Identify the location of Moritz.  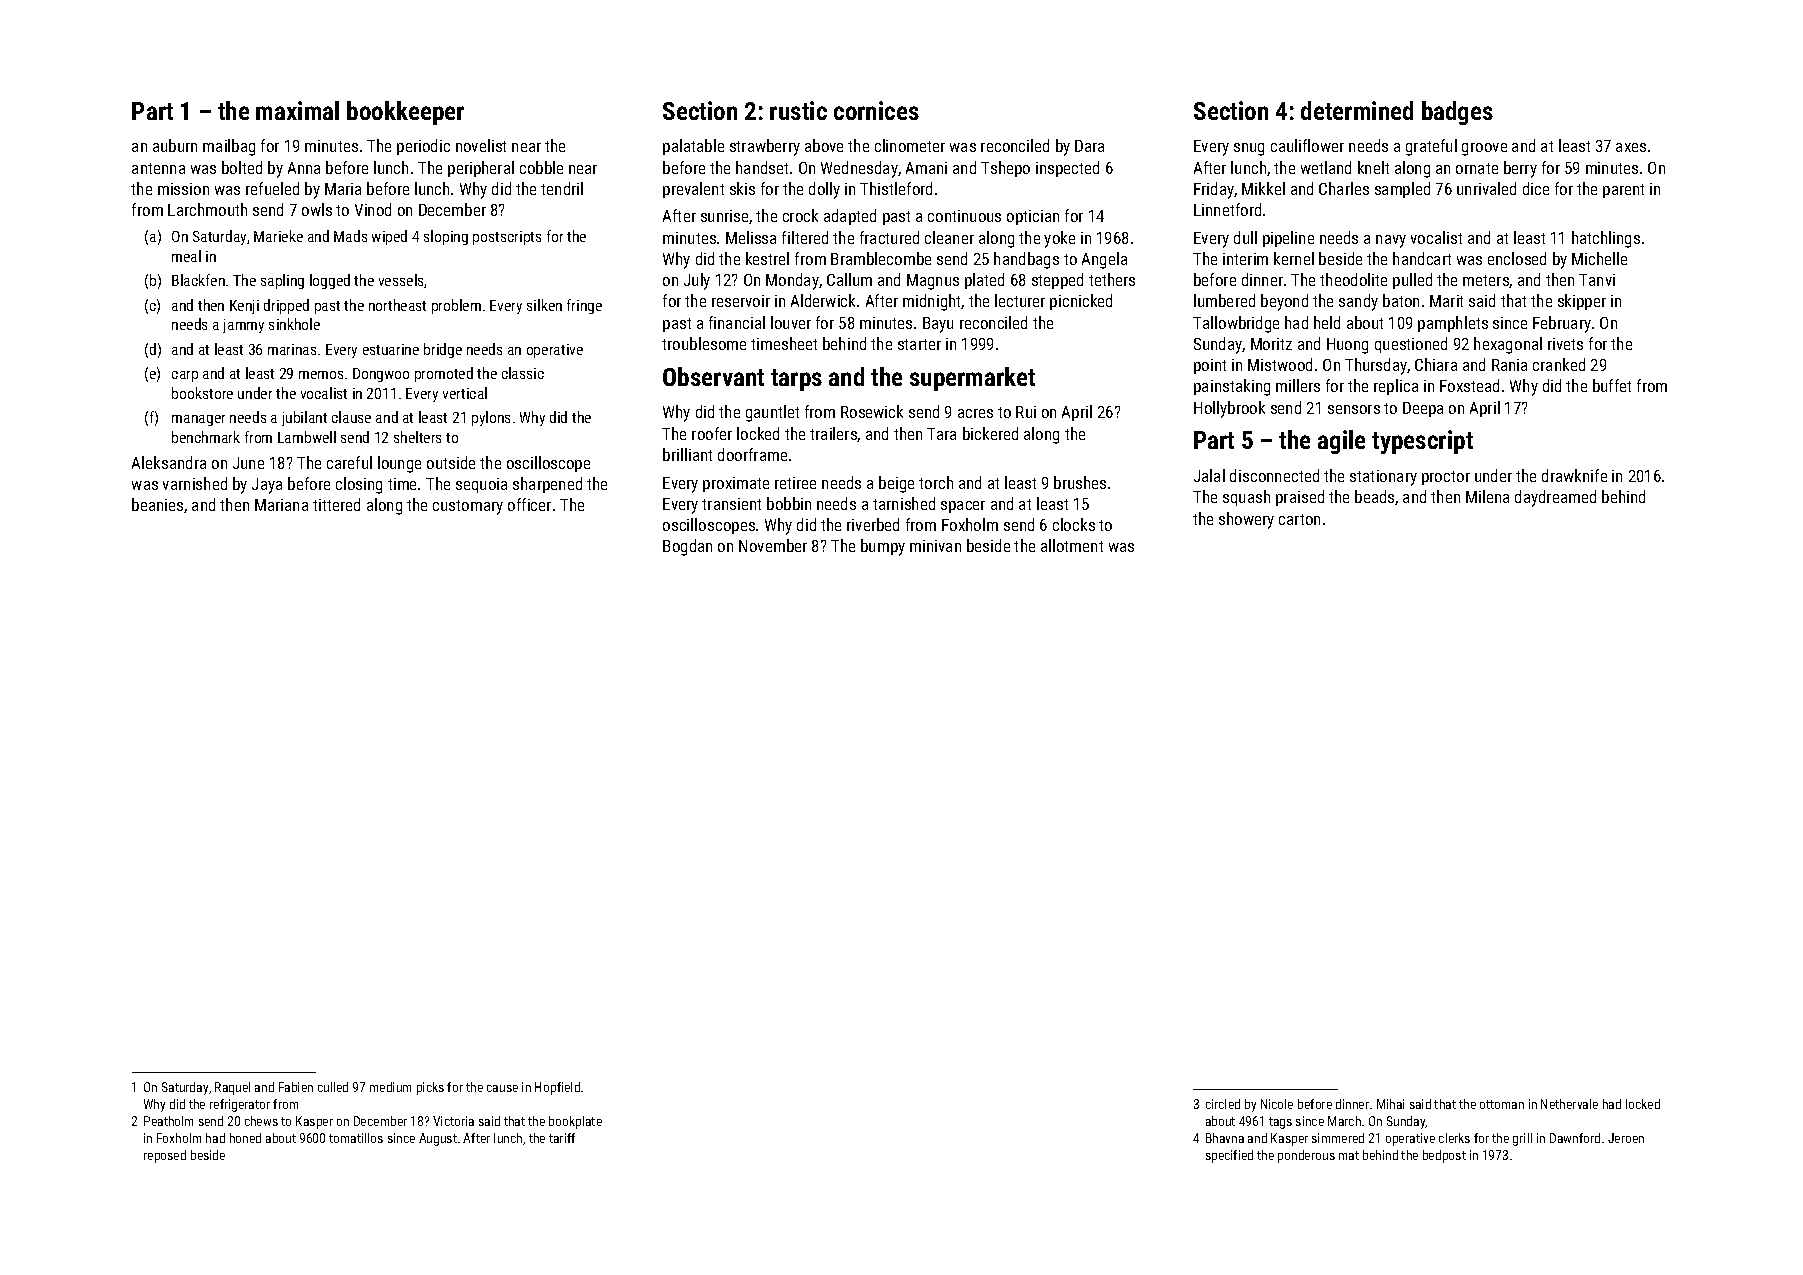
(1271, 344).
